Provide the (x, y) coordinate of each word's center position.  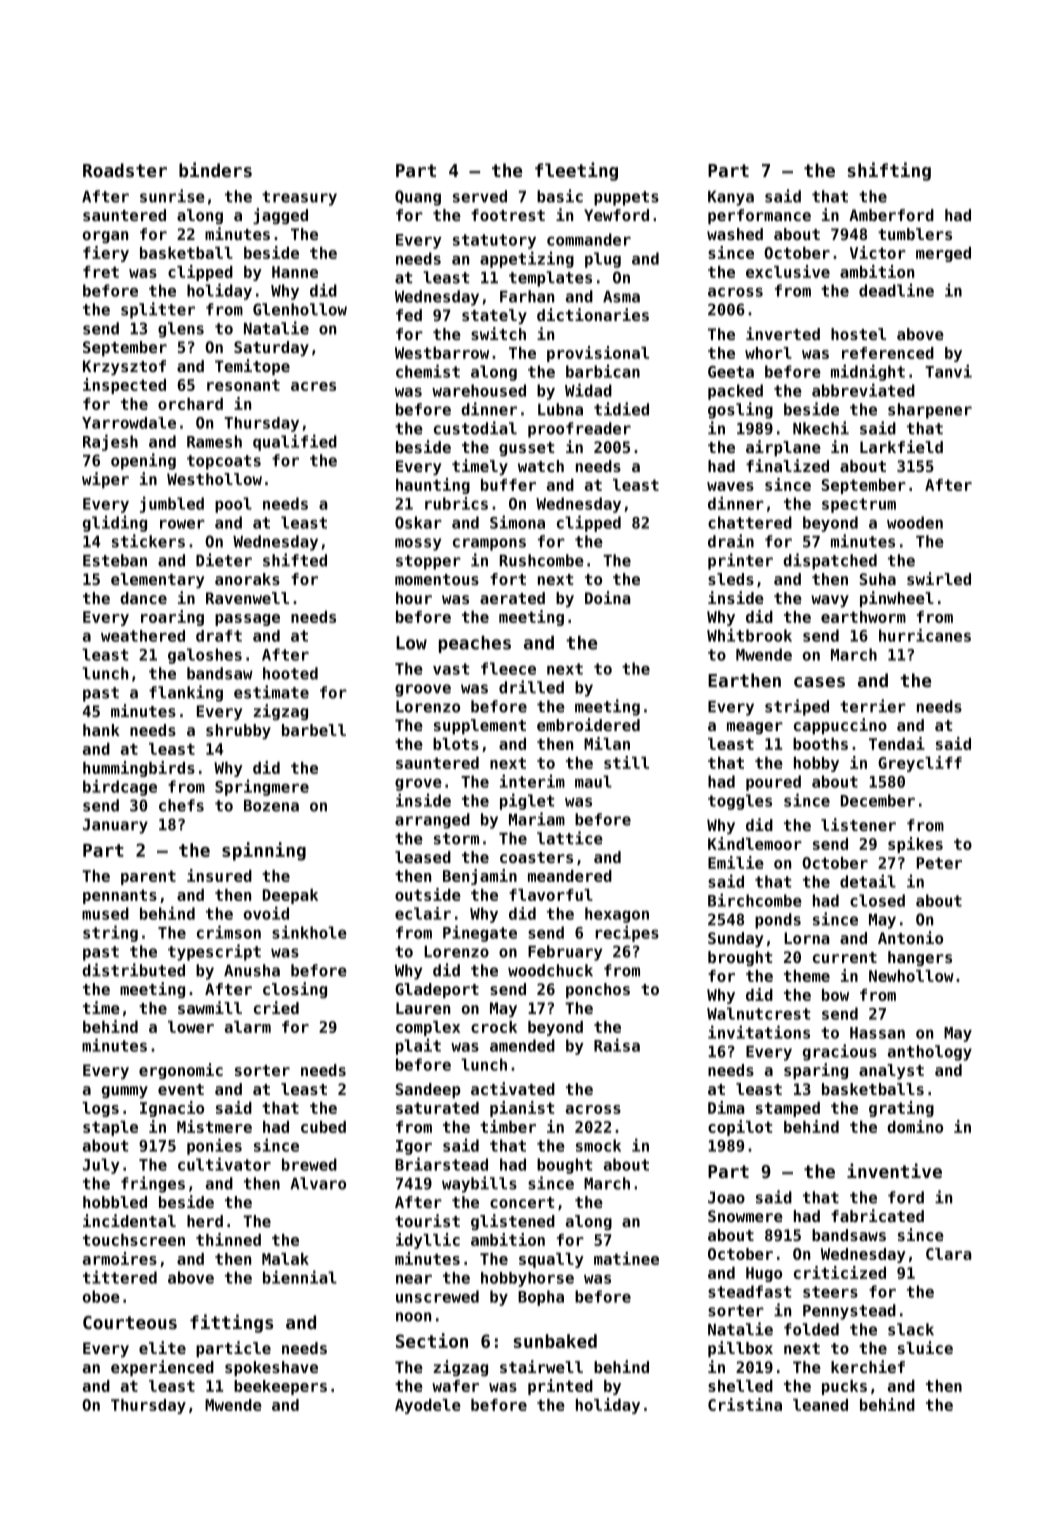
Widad (588, 390)
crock (494, 1027)
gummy (125, 1092)
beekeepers (280, 1387)
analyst (891, 1072)
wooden (915, 522)
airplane (783, 448)
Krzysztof (124, 368)
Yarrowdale (129, 423)
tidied (621, 409)
